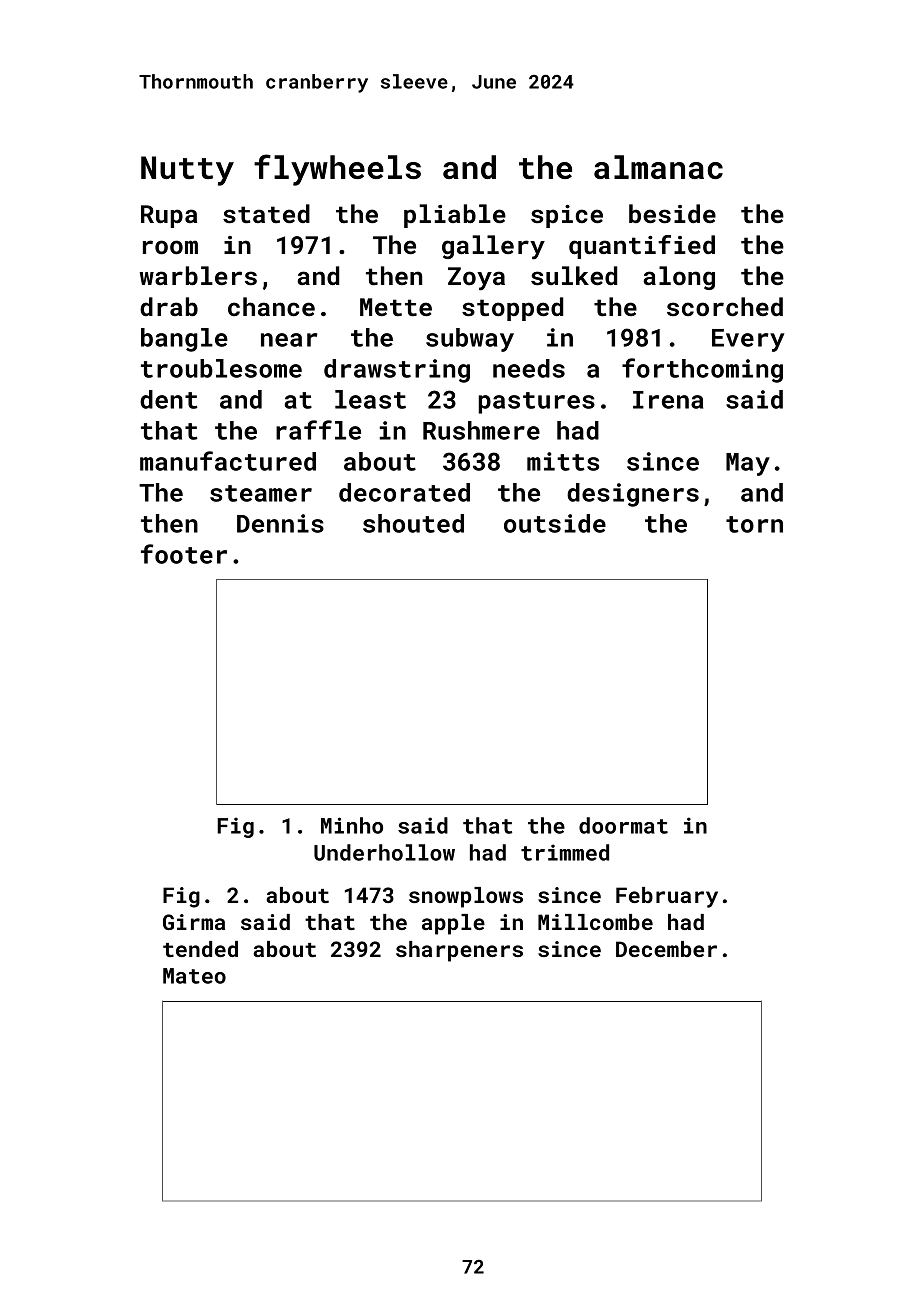  Describe the element at coordinates (459, 951) in the document. I see `sharpeners` at that location.
